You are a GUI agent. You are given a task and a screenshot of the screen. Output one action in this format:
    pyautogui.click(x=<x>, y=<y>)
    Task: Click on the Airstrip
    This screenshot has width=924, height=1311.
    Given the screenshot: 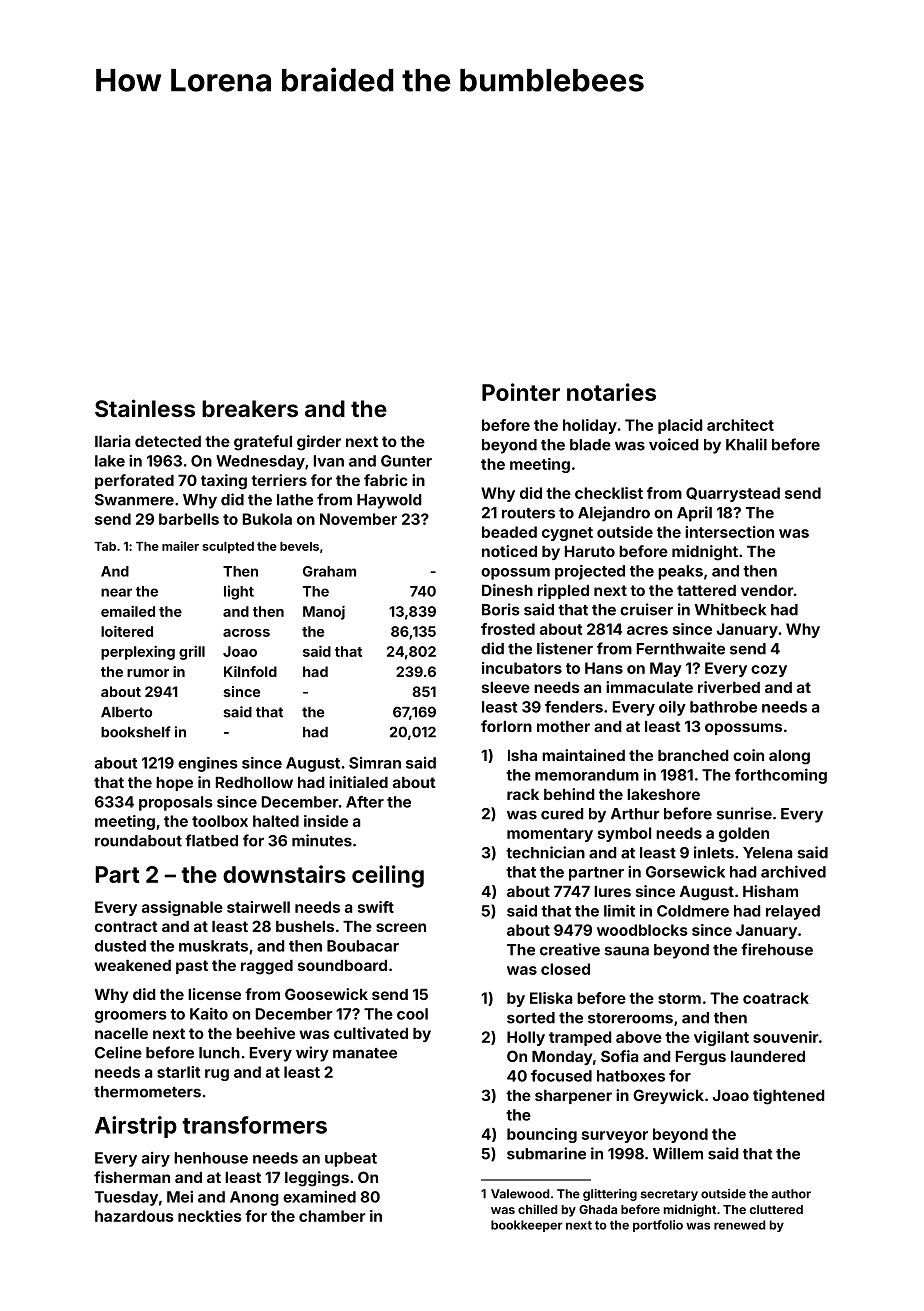 What is the action you would take?
    pyautogui.click(x=136, y=1127)
